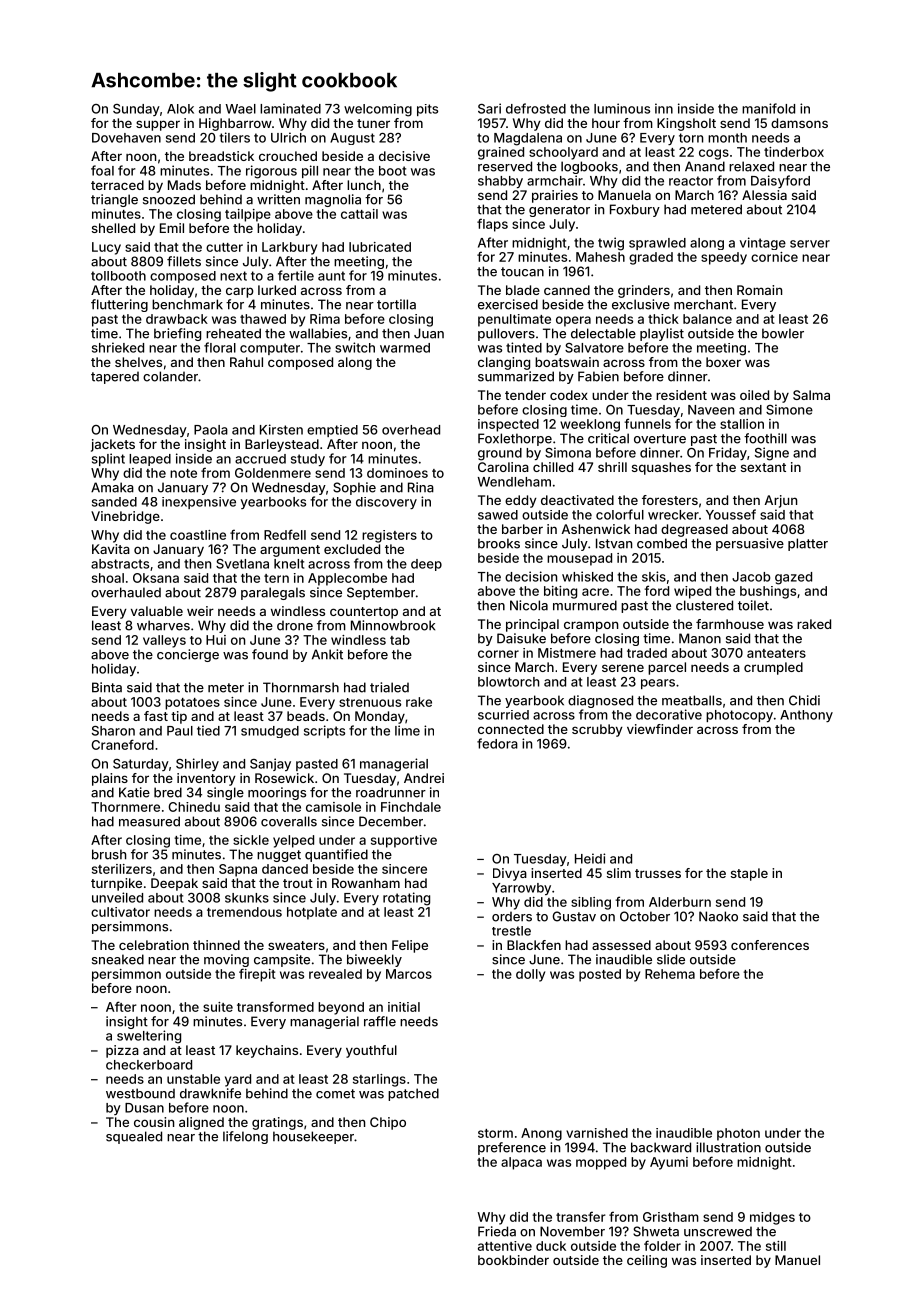  What do you see at coordinates (572, 1231) in the image?
I see `November` at bounding box center [572, 1231].
